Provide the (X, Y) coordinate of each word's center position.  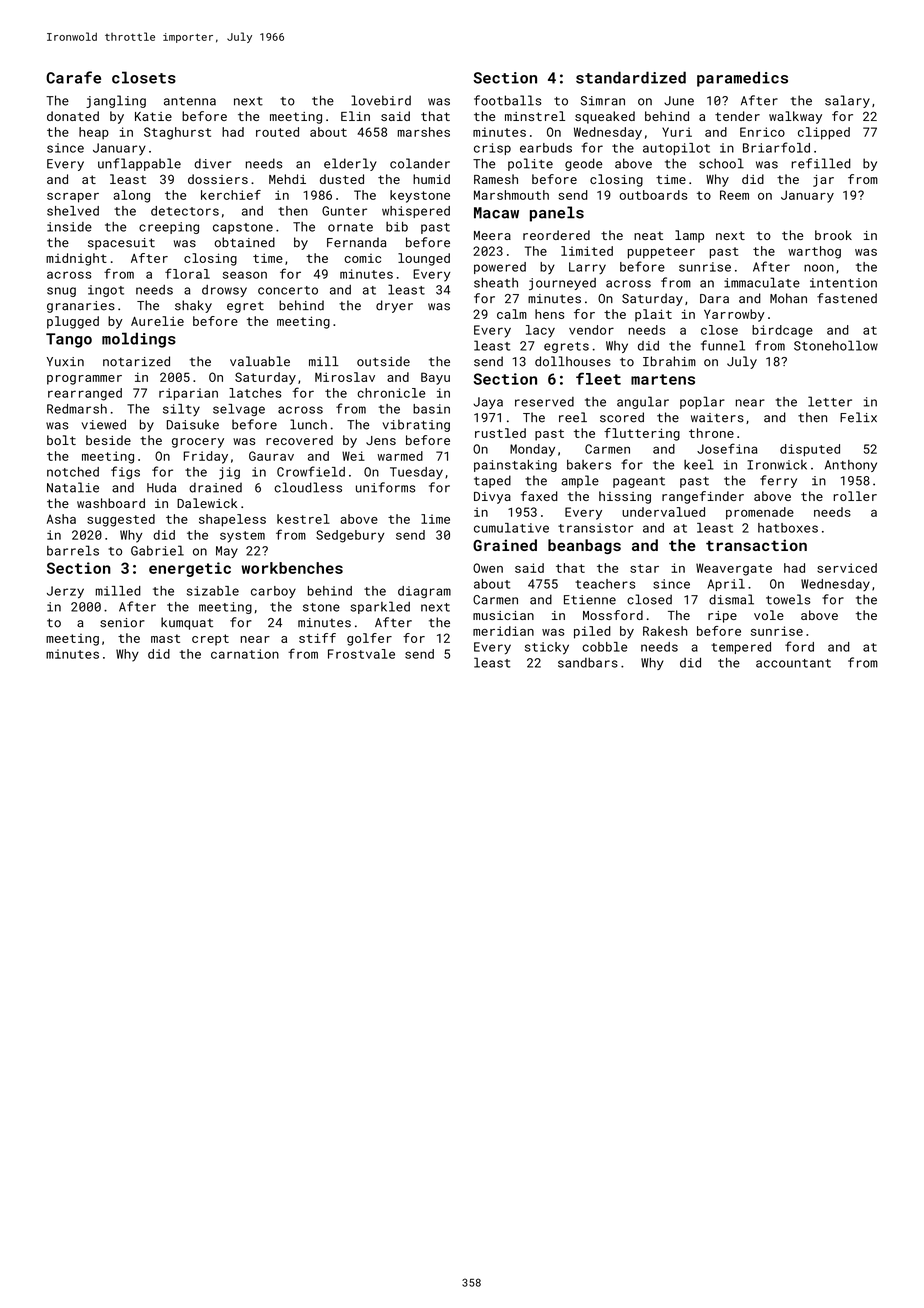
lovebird (381, 100)
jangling (116, 101)
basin (431, 409)
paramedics (742, 79)
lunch (308, 424)
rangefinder (703, 497)
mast (165, 638)
